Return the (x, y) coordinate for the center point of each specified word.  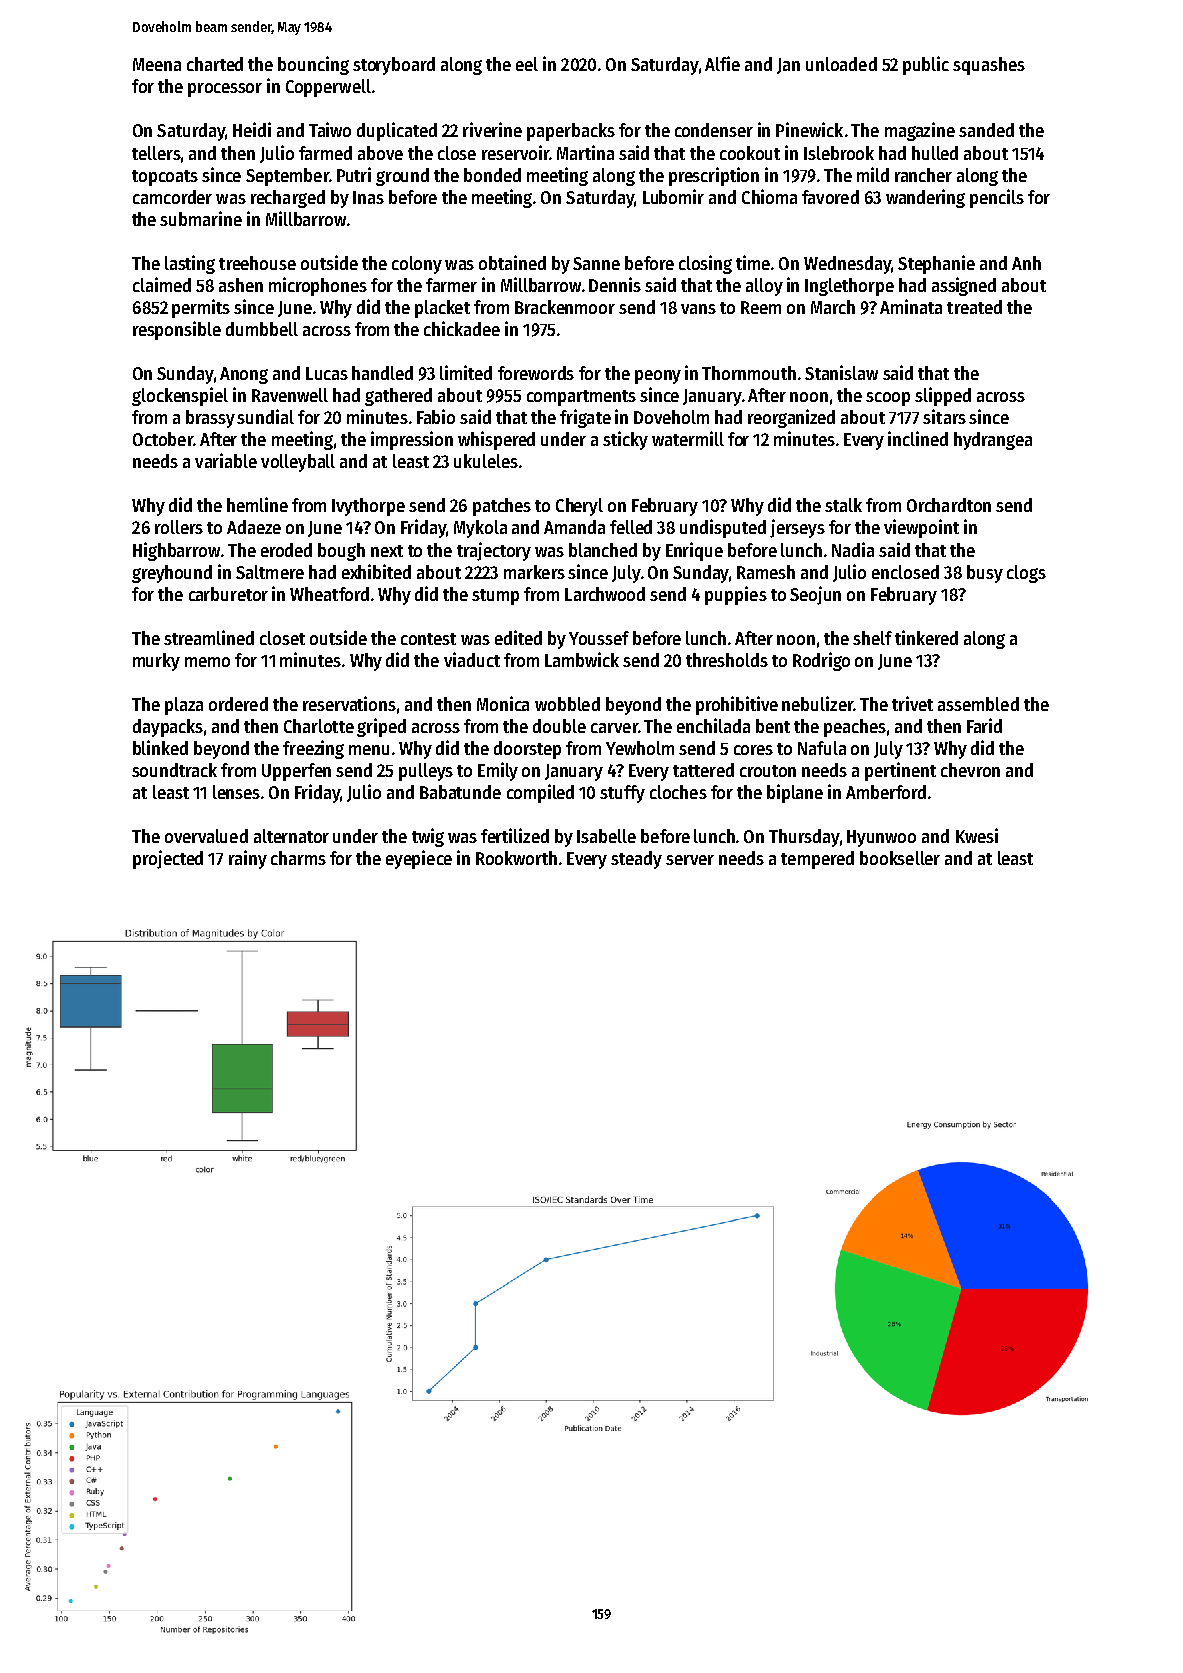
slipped (943, 396)
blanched (603, 550)
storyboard (394, 66)
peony (658, 377)
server (690, 860)
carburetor (228, 594)
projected (168, 859)
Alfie (722, 63)
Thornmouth (749, 373)
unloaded (841, 64)
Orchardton (949, 505)
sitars (944, 416)
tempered (817, 860)
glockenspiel (180, 396)
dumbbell (262, 329)
